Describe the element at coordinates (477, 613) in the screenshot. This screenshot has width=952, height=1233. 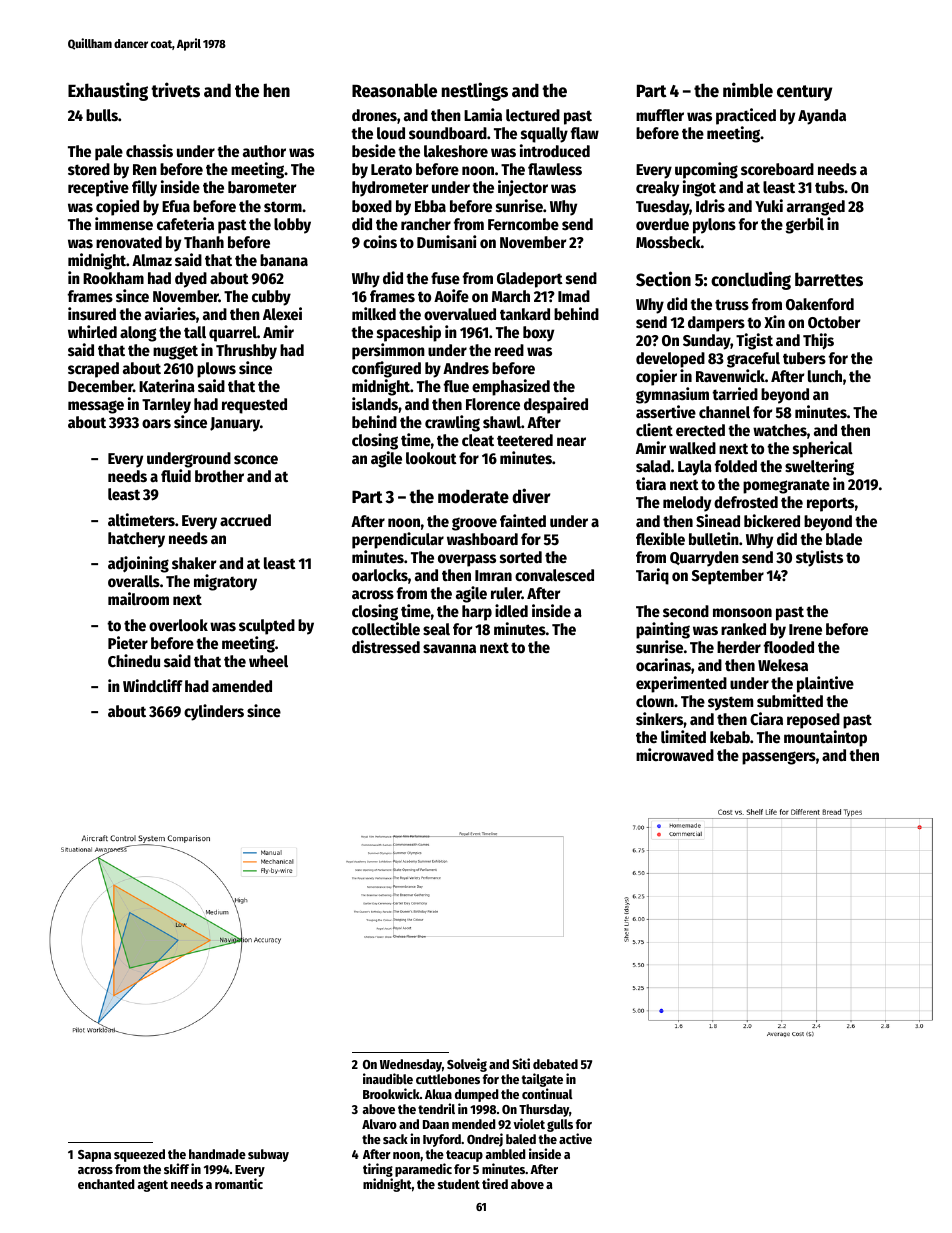
I see `harp` at that location.
